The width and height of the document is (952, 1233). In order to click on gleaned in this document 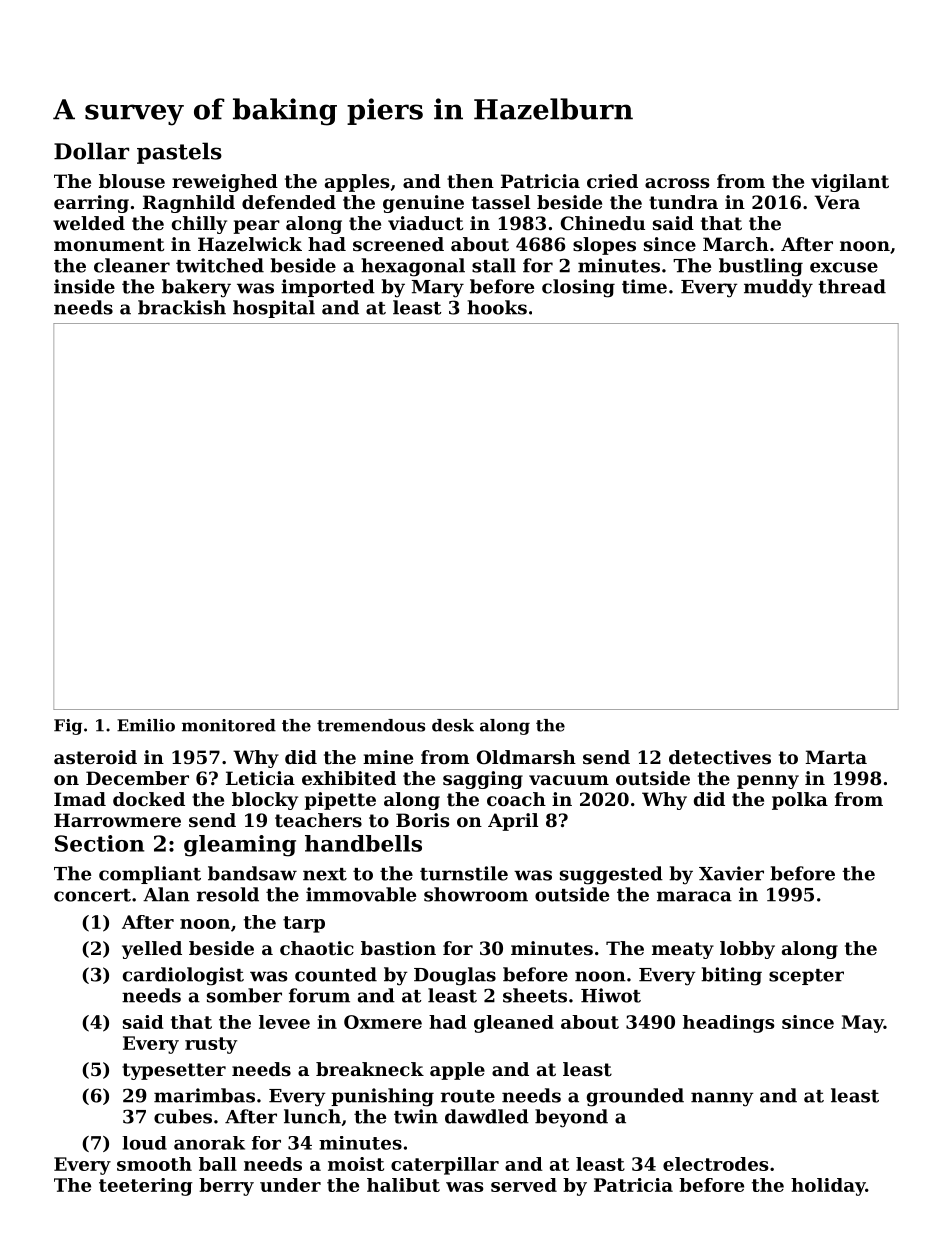, I will do `click(514, 1024)`.
